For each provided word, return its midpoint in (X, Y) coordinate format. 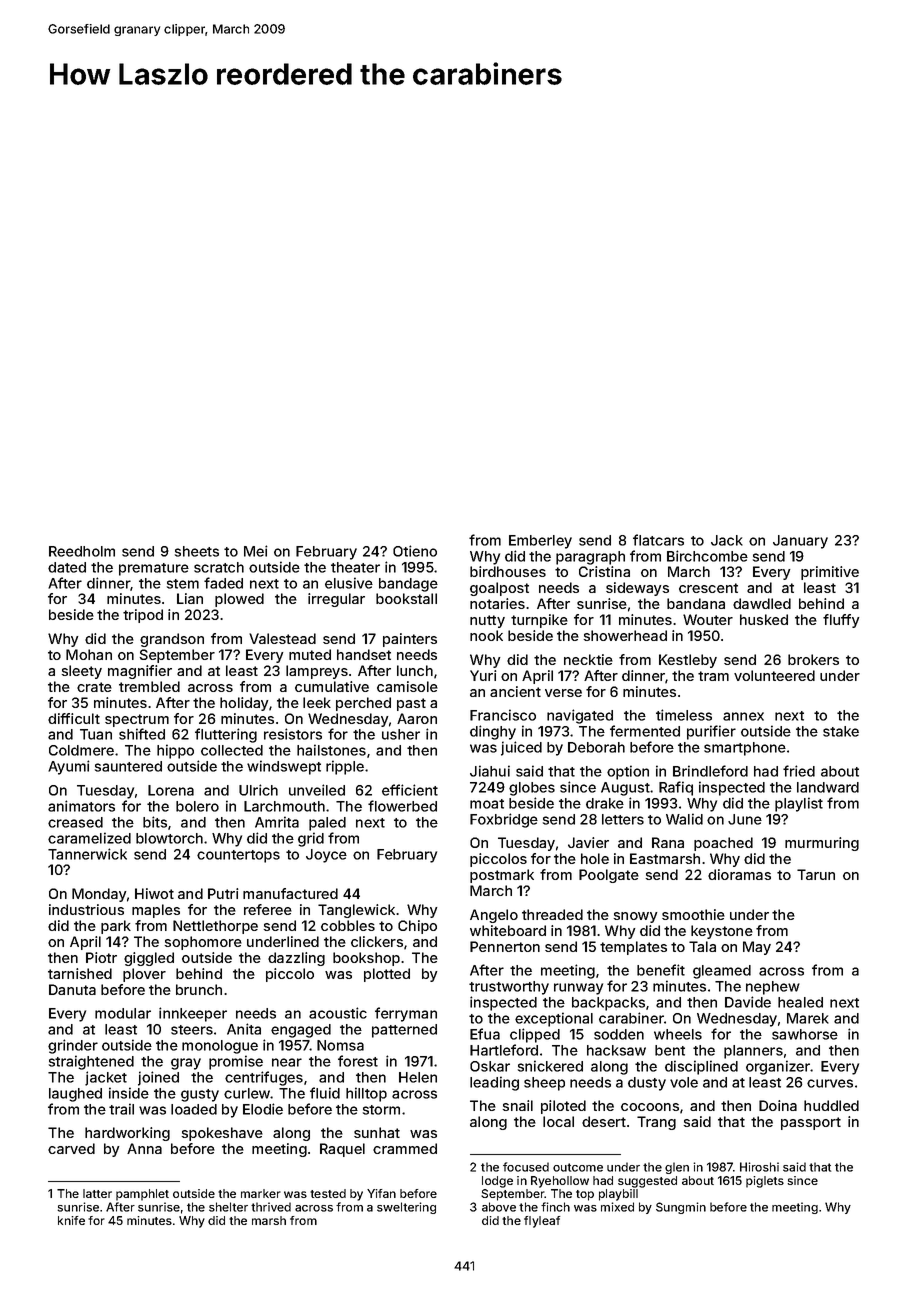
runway (578, 989)
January (800, 542)
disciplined (701, 1067)
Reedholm (82, 551)
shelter (228, 1207)
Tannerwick (87, 854)
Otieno (415, 551)
